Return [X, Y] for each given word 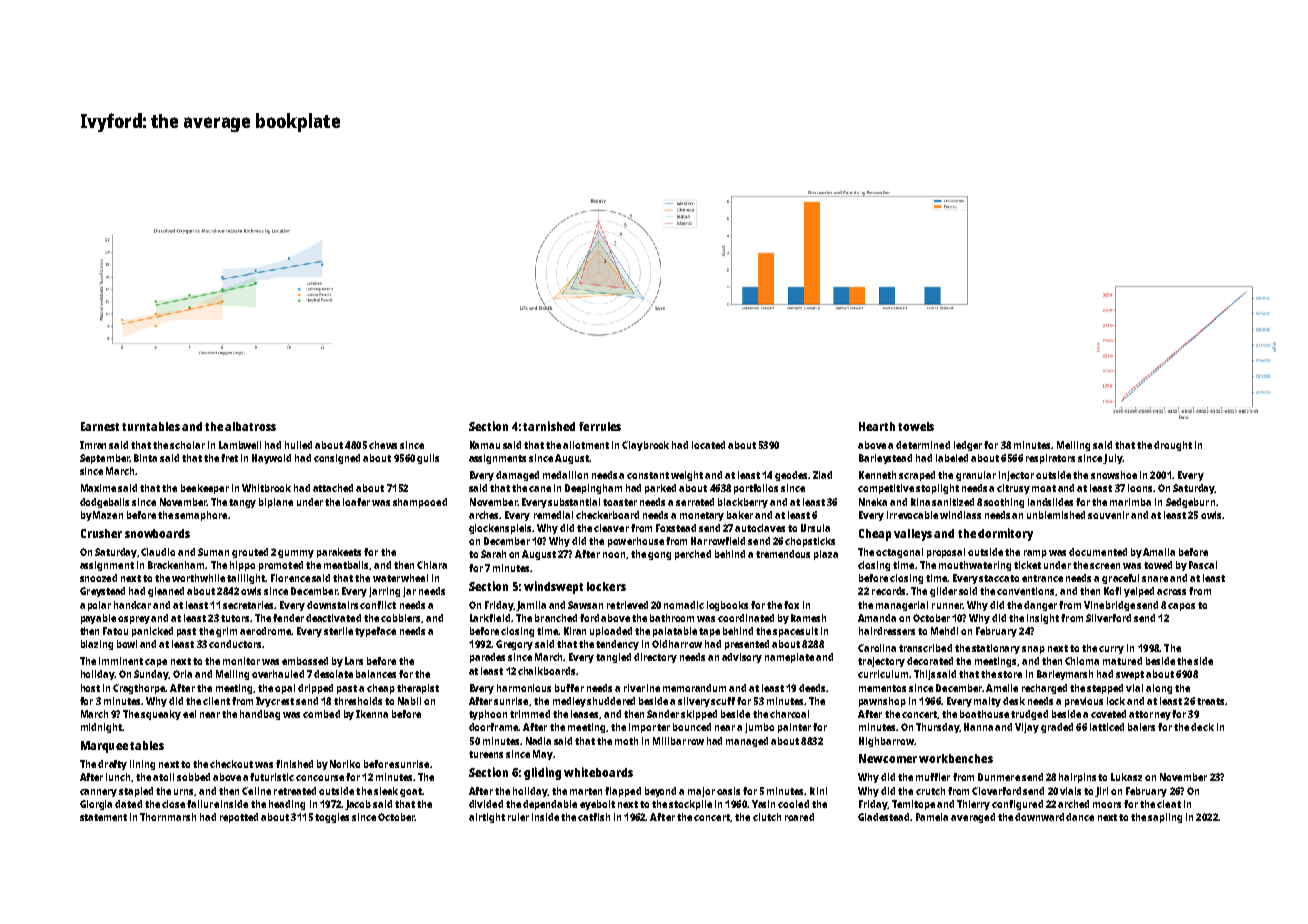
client [216, 701]
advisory [742, 658]
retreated [295, 791]
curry [1111, 650]
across [1171, 592]
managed [747, 742]
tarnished [549, 426]
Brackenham [177, 565]
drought [1173, 446]
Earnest [100, 426]
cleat [1169, 804]
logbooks [727, 606]
